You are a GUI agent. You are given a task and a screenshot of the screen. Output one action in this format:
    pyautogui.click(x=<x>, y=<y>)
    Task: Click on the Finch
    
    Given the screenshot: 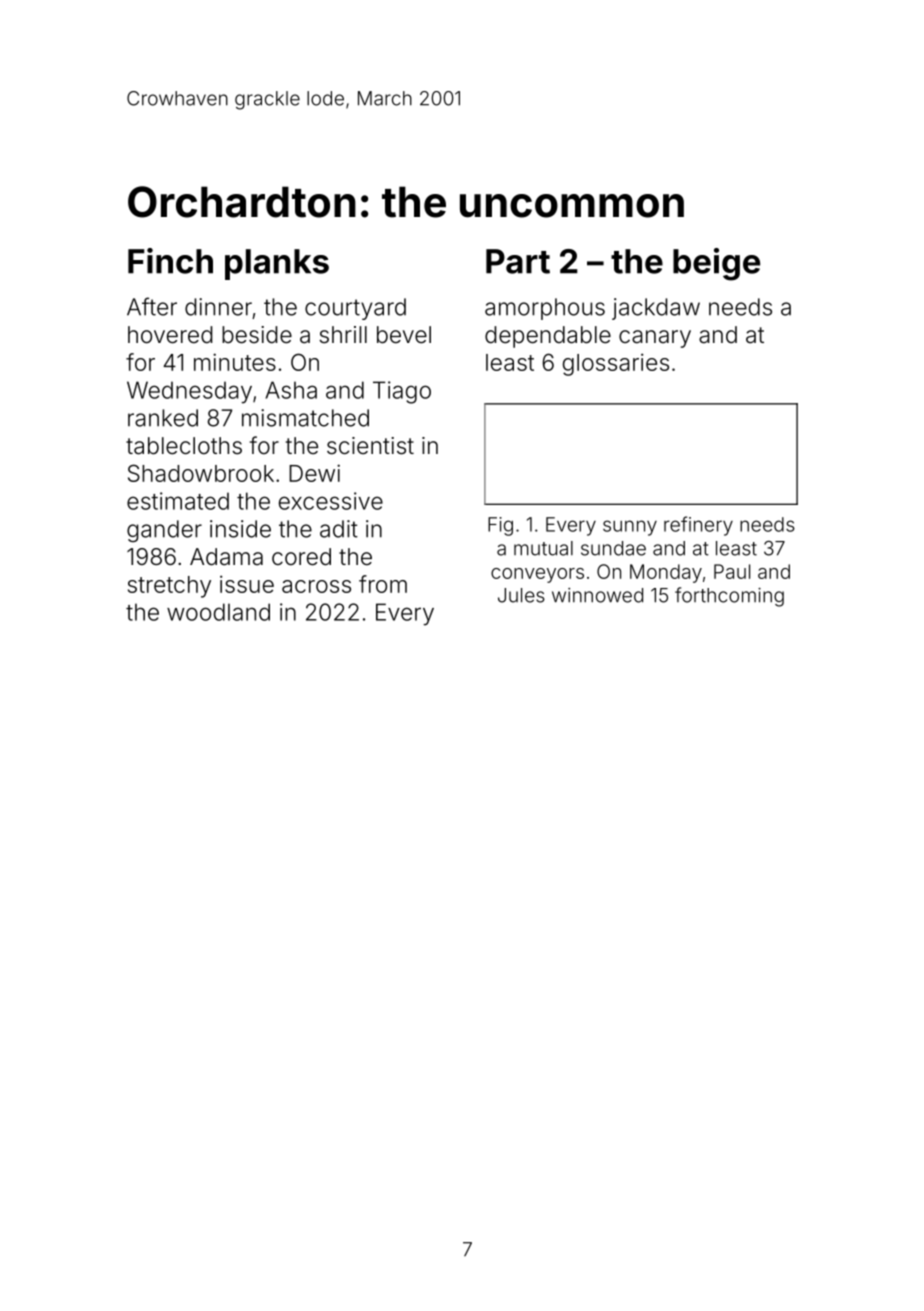 What is the action you would take?
    pyautogui.click(x=170, y=261)
